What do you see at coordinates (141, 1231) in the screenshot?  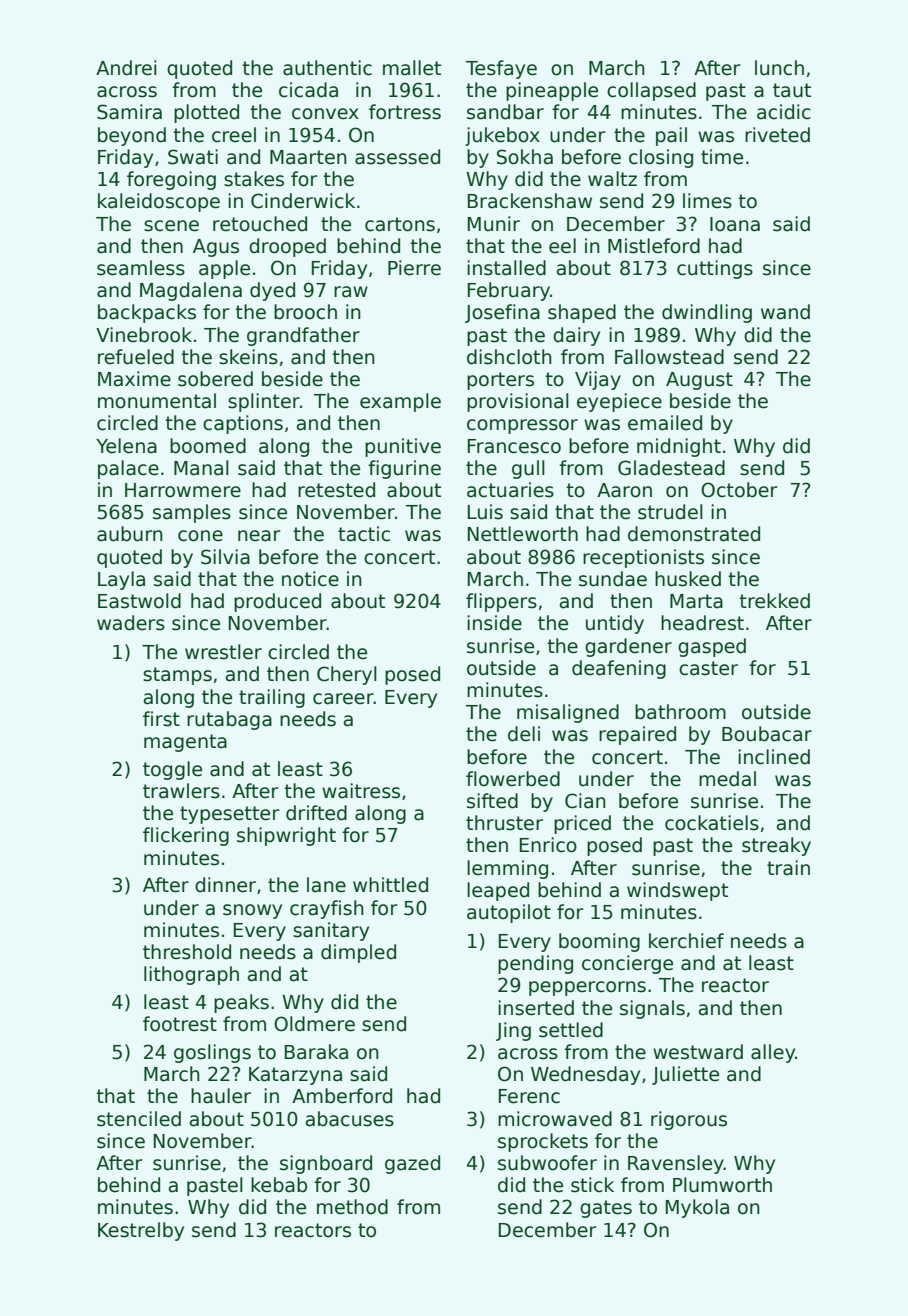 I see `Kestrelby` at bounding box center [141, 1231].
